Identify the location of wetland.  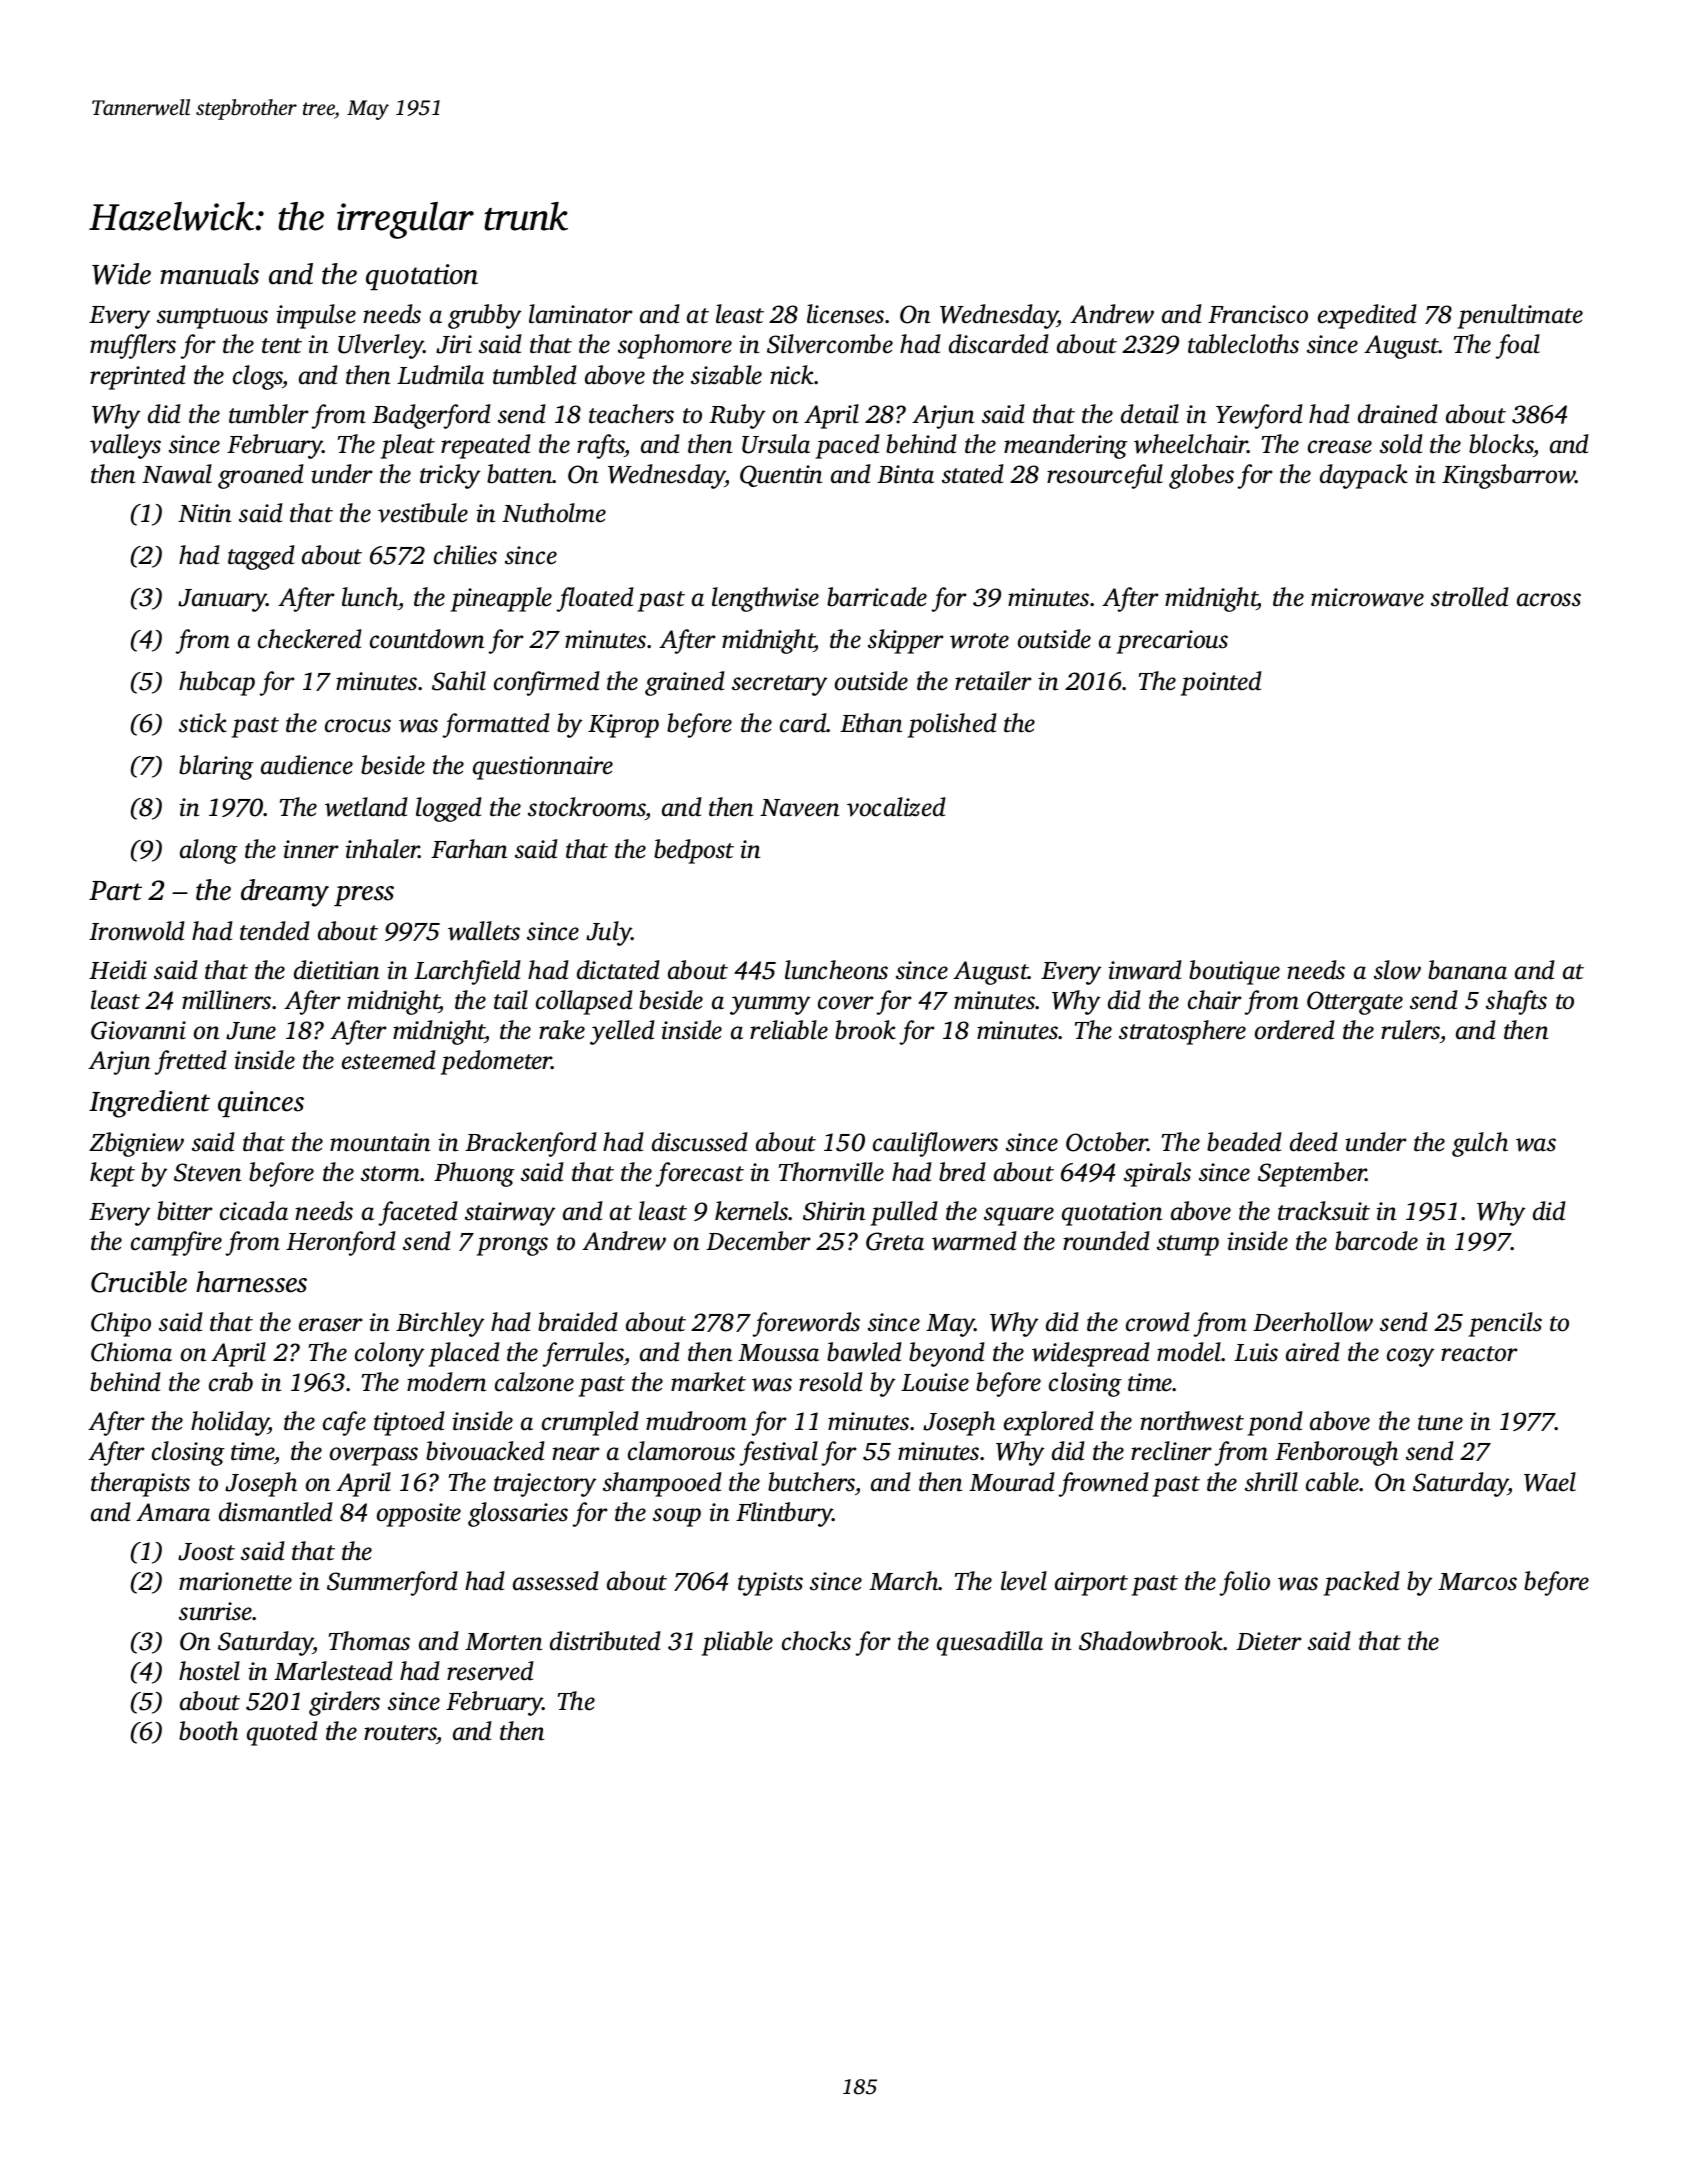
(366, 807).
